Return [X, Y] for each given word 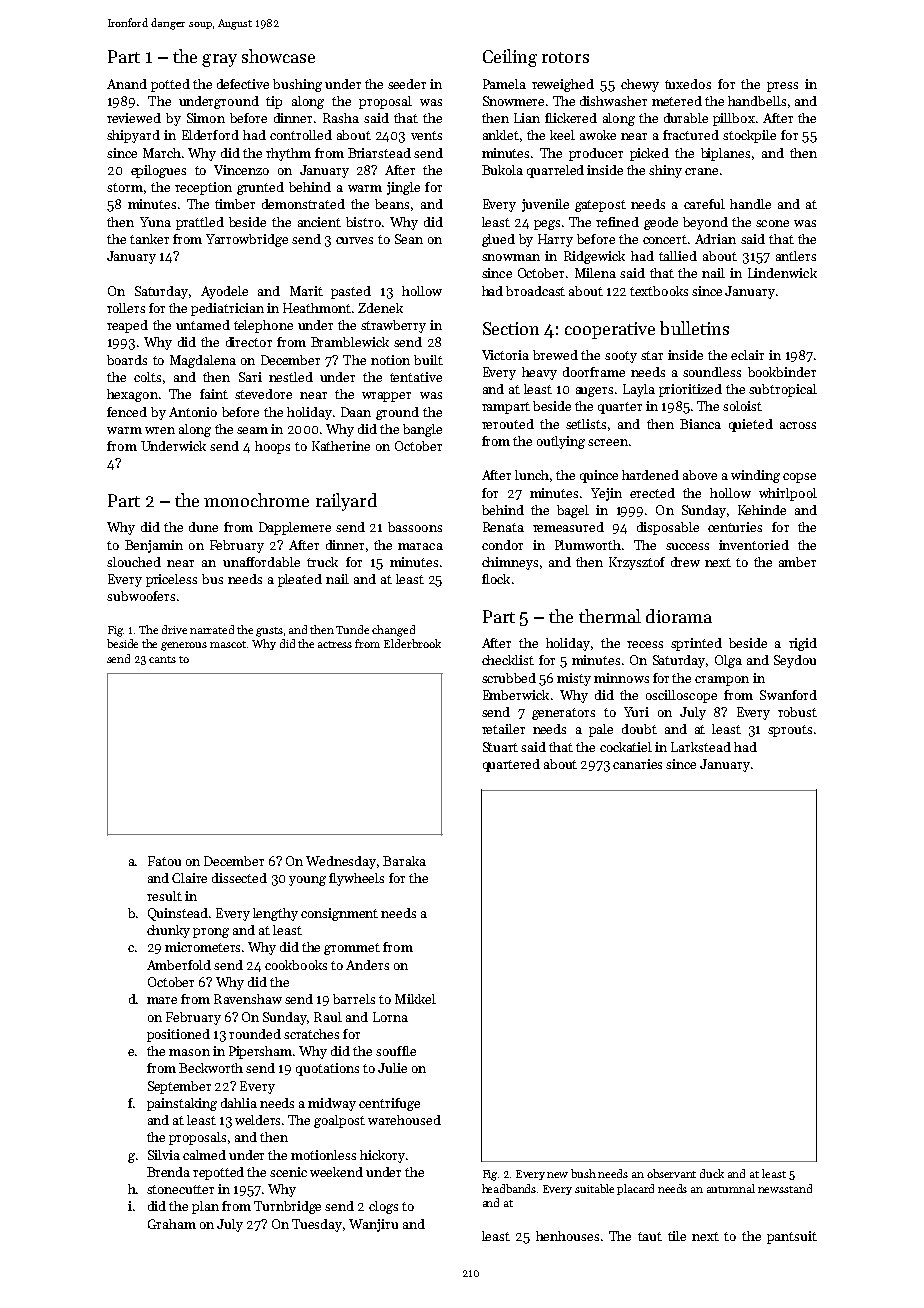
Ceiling [510, 58]
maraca [420, 546]
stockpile [749, 136]
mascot [229, 644]
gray [219, 60]
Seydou [795, 661]
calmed [204, 1155]
